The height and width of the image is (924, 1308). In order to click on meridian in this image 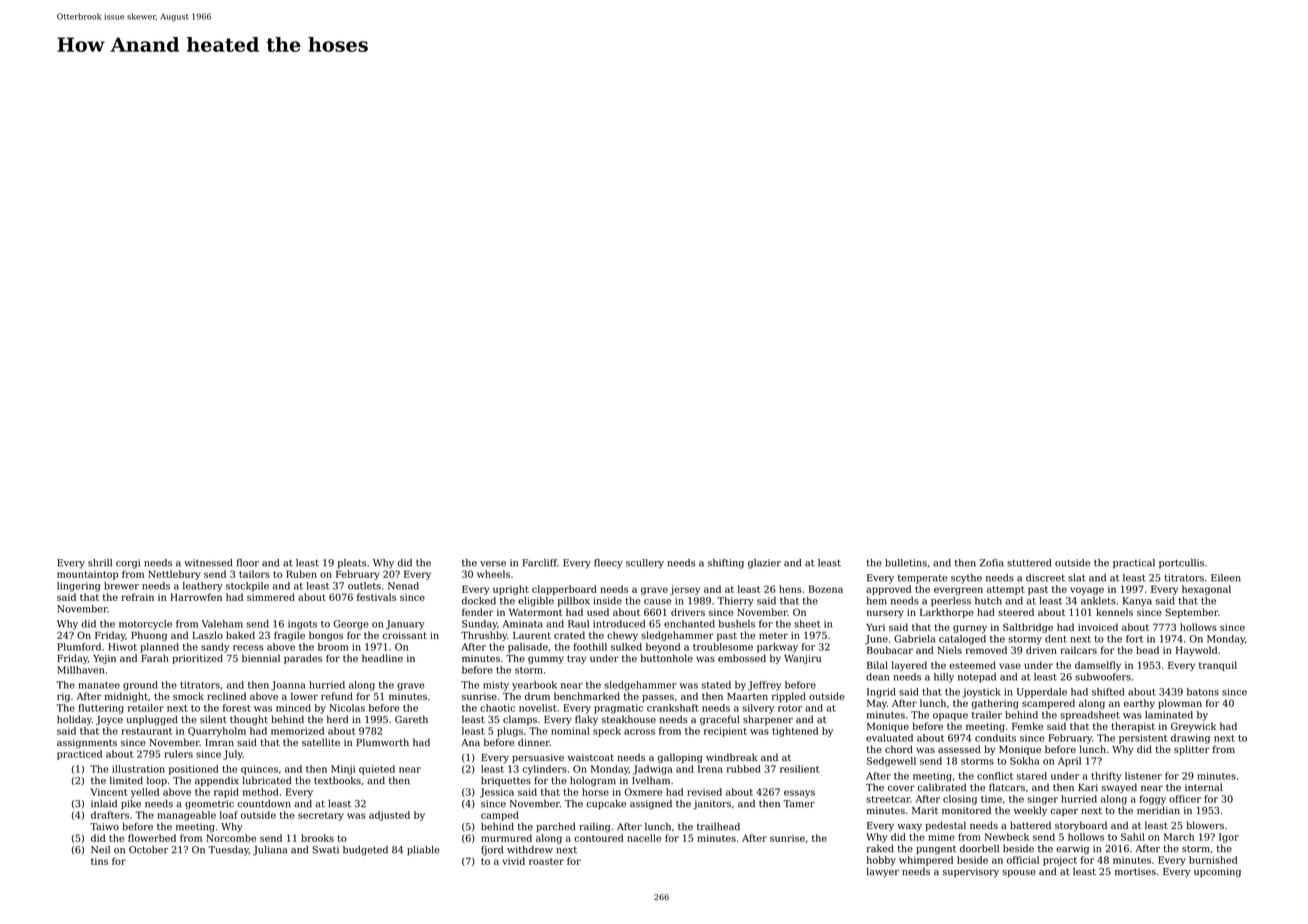, I will do `click(1158, 810)`.
